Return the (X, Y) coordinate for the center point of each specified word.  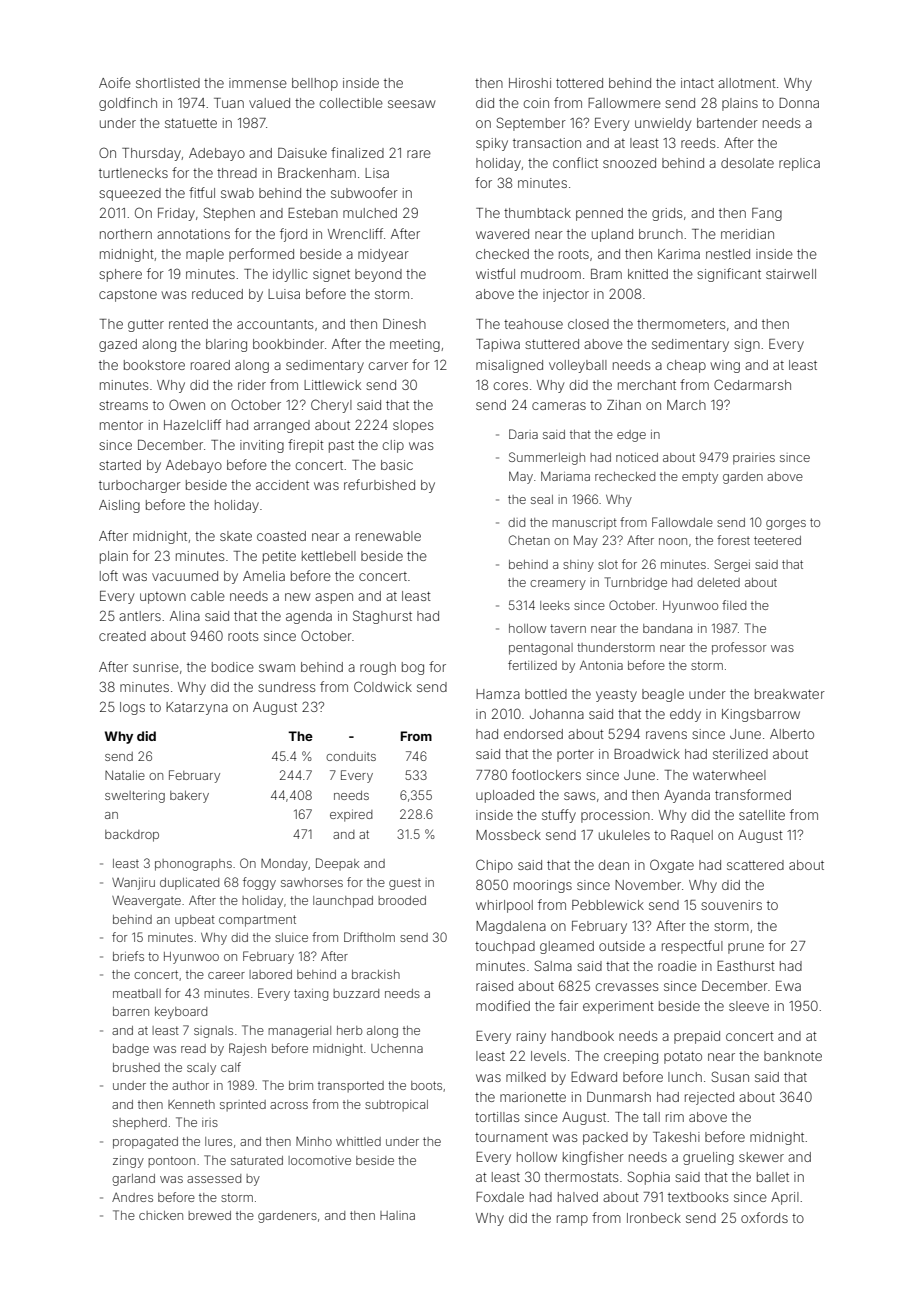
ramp (572, 1220)
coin (536, 103)
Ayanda (687, 796)
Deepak (337, 864)
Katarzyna (197, 708)
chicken (161, 1215)
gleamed (567, 947)
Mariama (565, 476)
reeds (698, 143)
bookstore (154, 365)
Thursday (151, 154)
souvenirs (731, 905)
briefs (128, 956)
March (686, 405)
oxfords (764, 1217)
